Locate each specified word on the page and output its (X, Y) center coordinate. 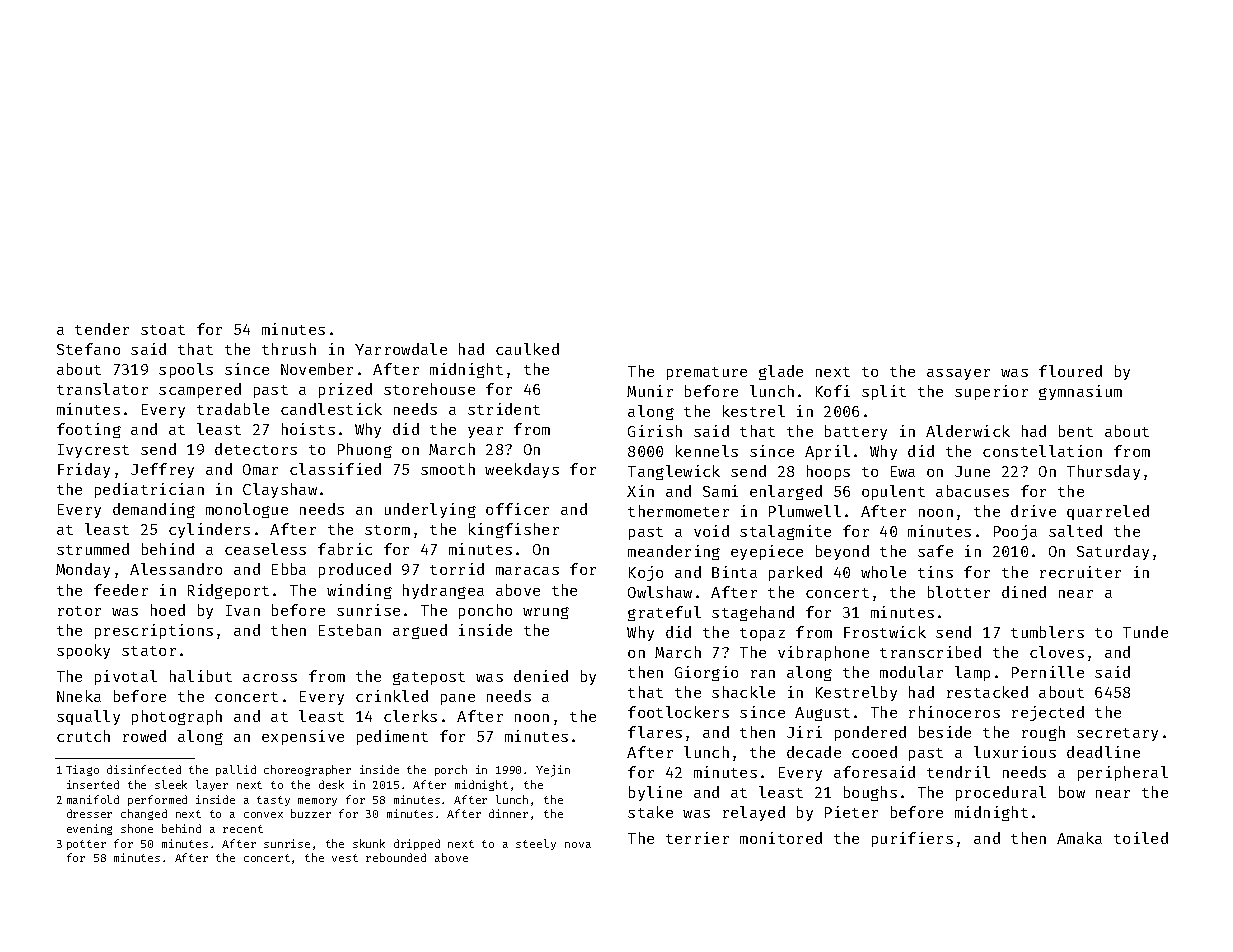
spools (186, 370)
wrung (546, 613)
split (884, 392)
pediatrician (149, 490)
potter (86, 845)
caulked (527, 349)
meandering (674, 552)
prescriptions (154, 631)
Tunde (1145, 632)
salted (1075, 531)
